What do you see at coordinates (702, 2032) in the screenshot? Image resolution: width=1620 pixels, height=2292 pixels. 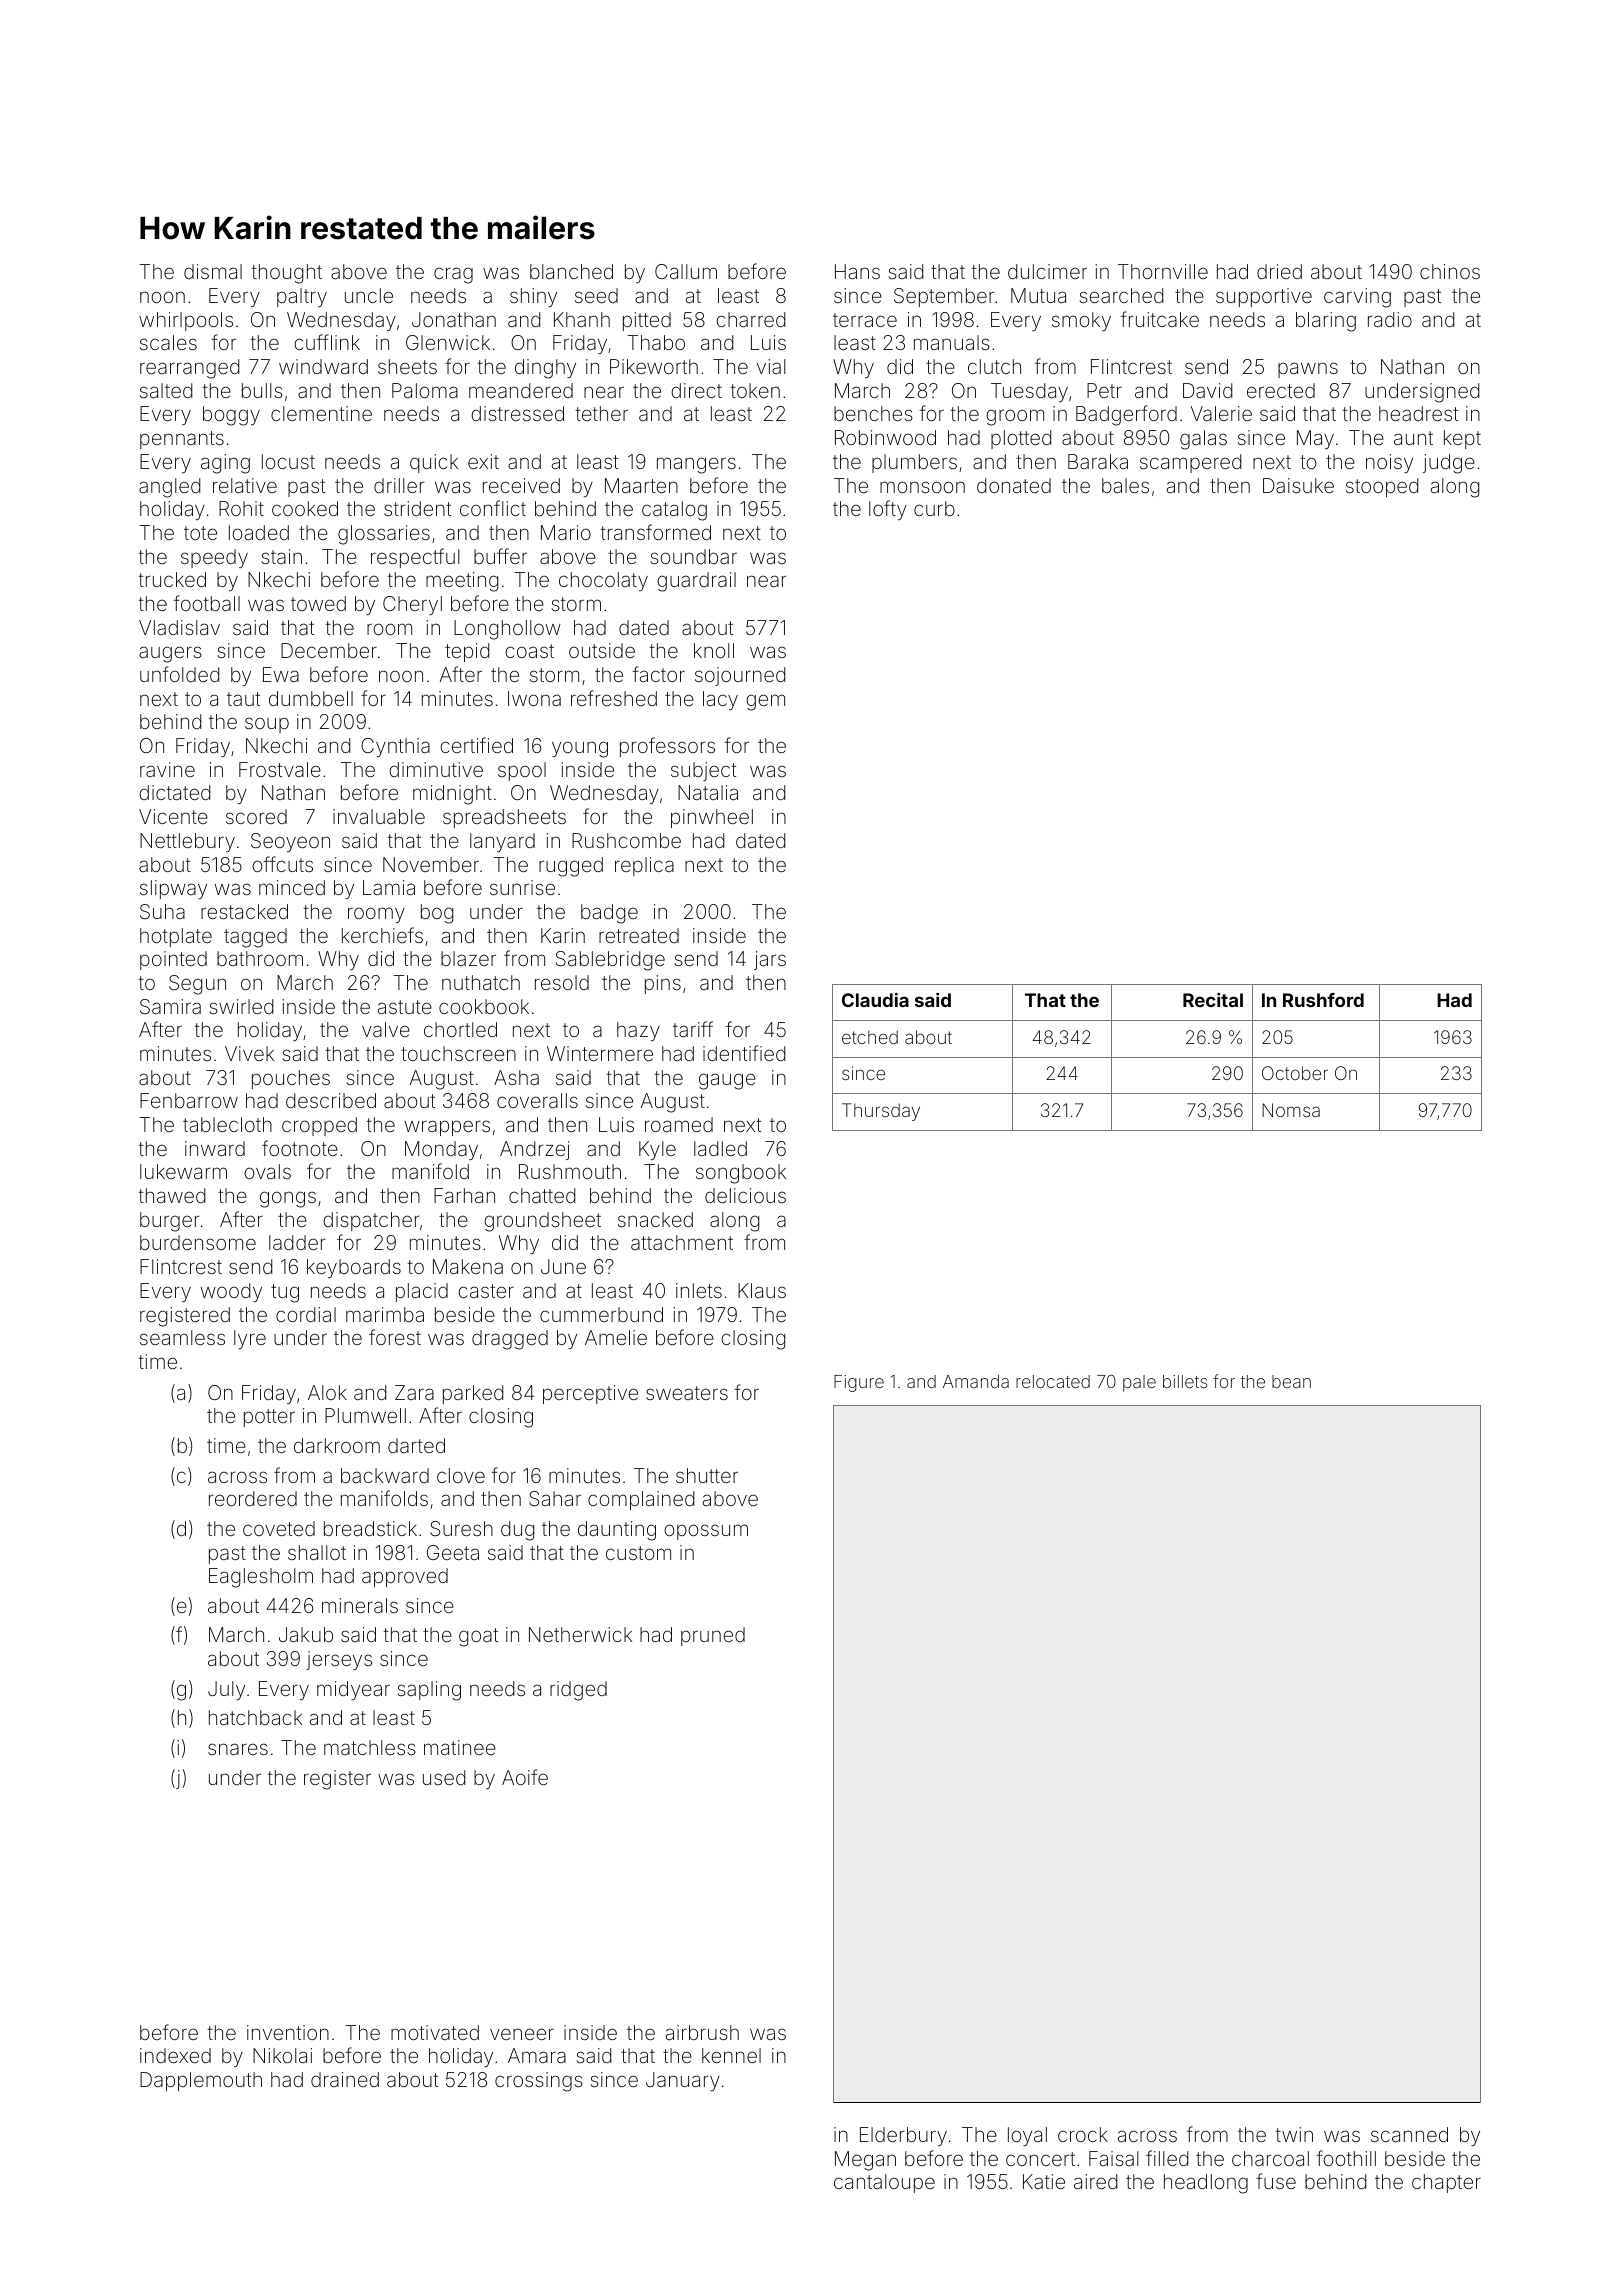 I see `airbrush` at bounding box center [702, 2032].
